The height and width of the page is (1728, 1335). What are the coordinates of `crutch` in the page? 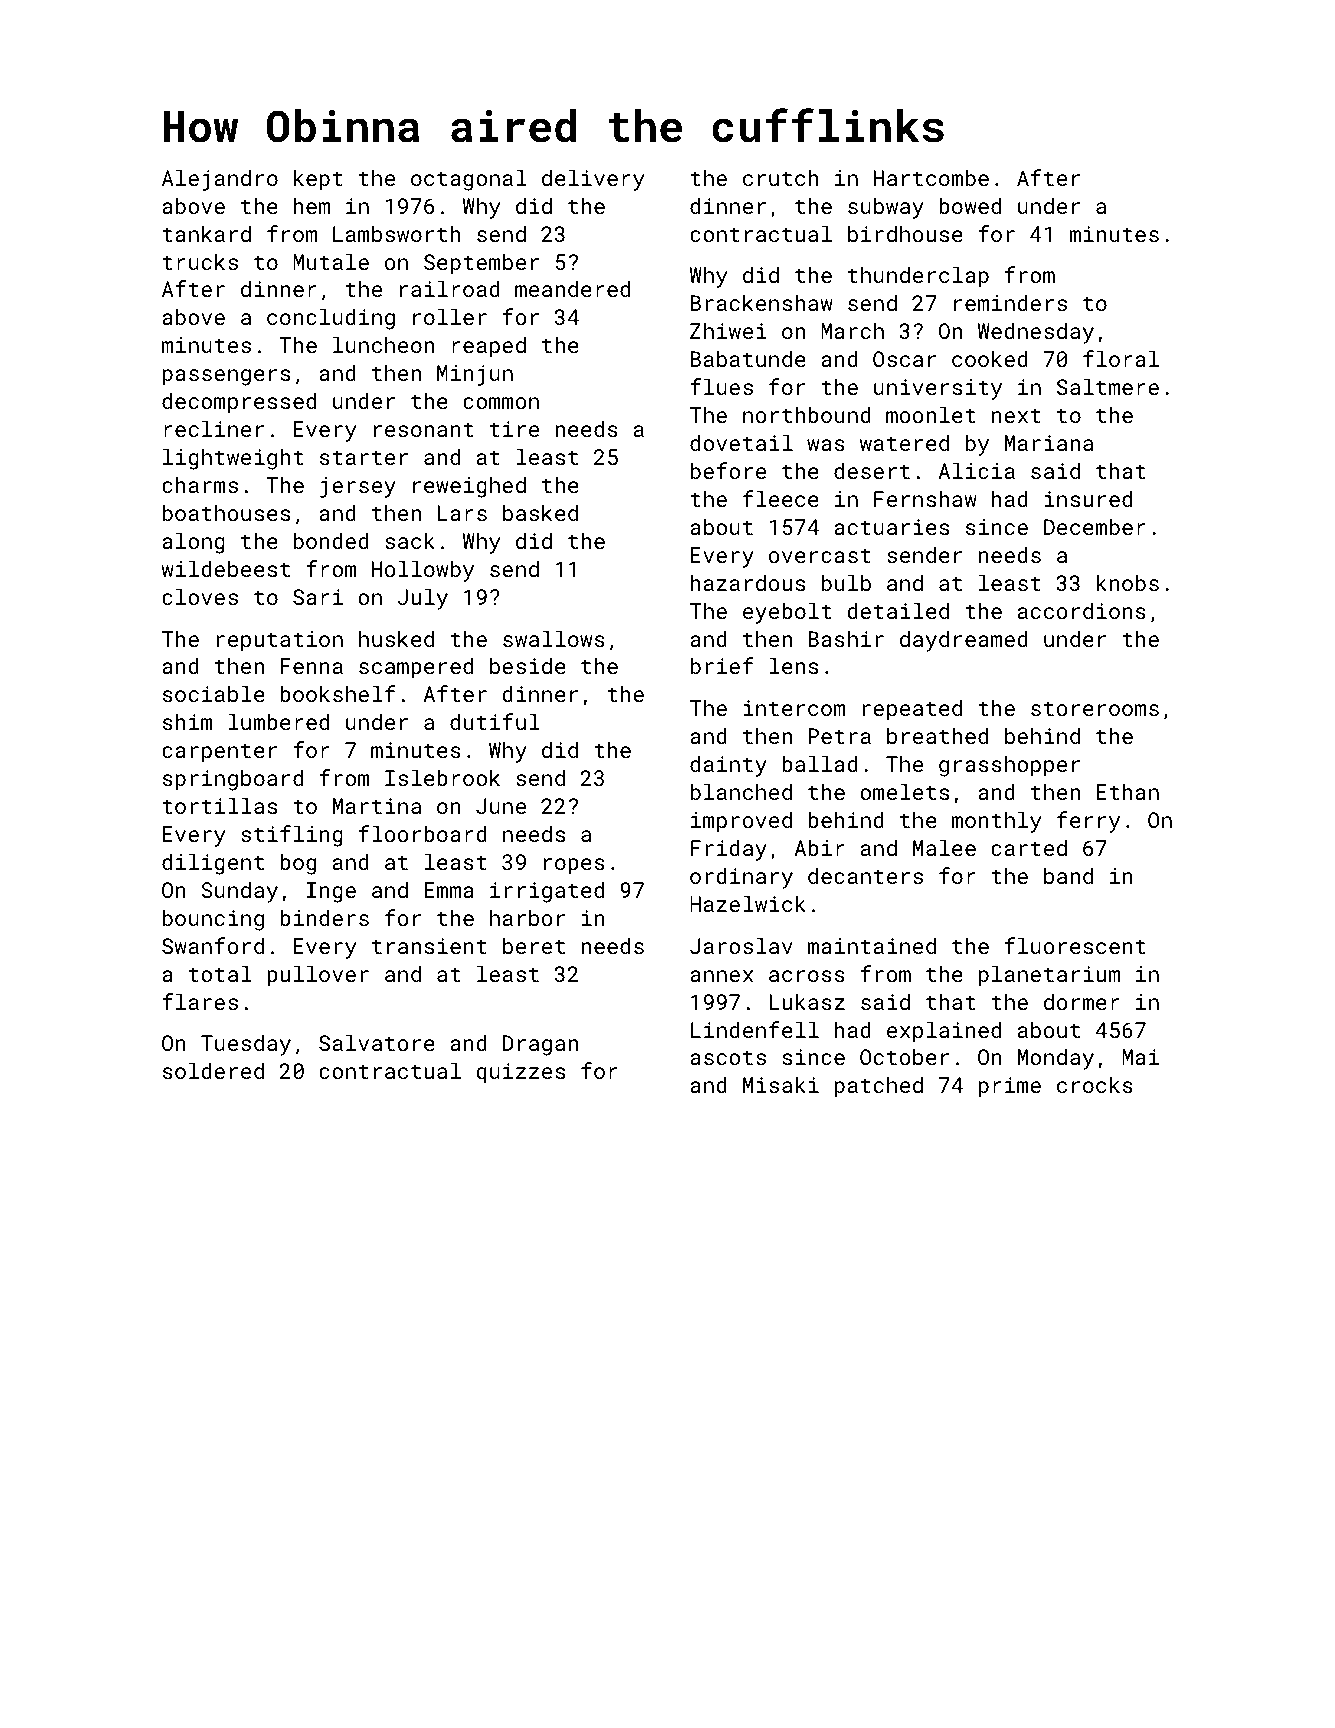 It's located at (780, 177).
